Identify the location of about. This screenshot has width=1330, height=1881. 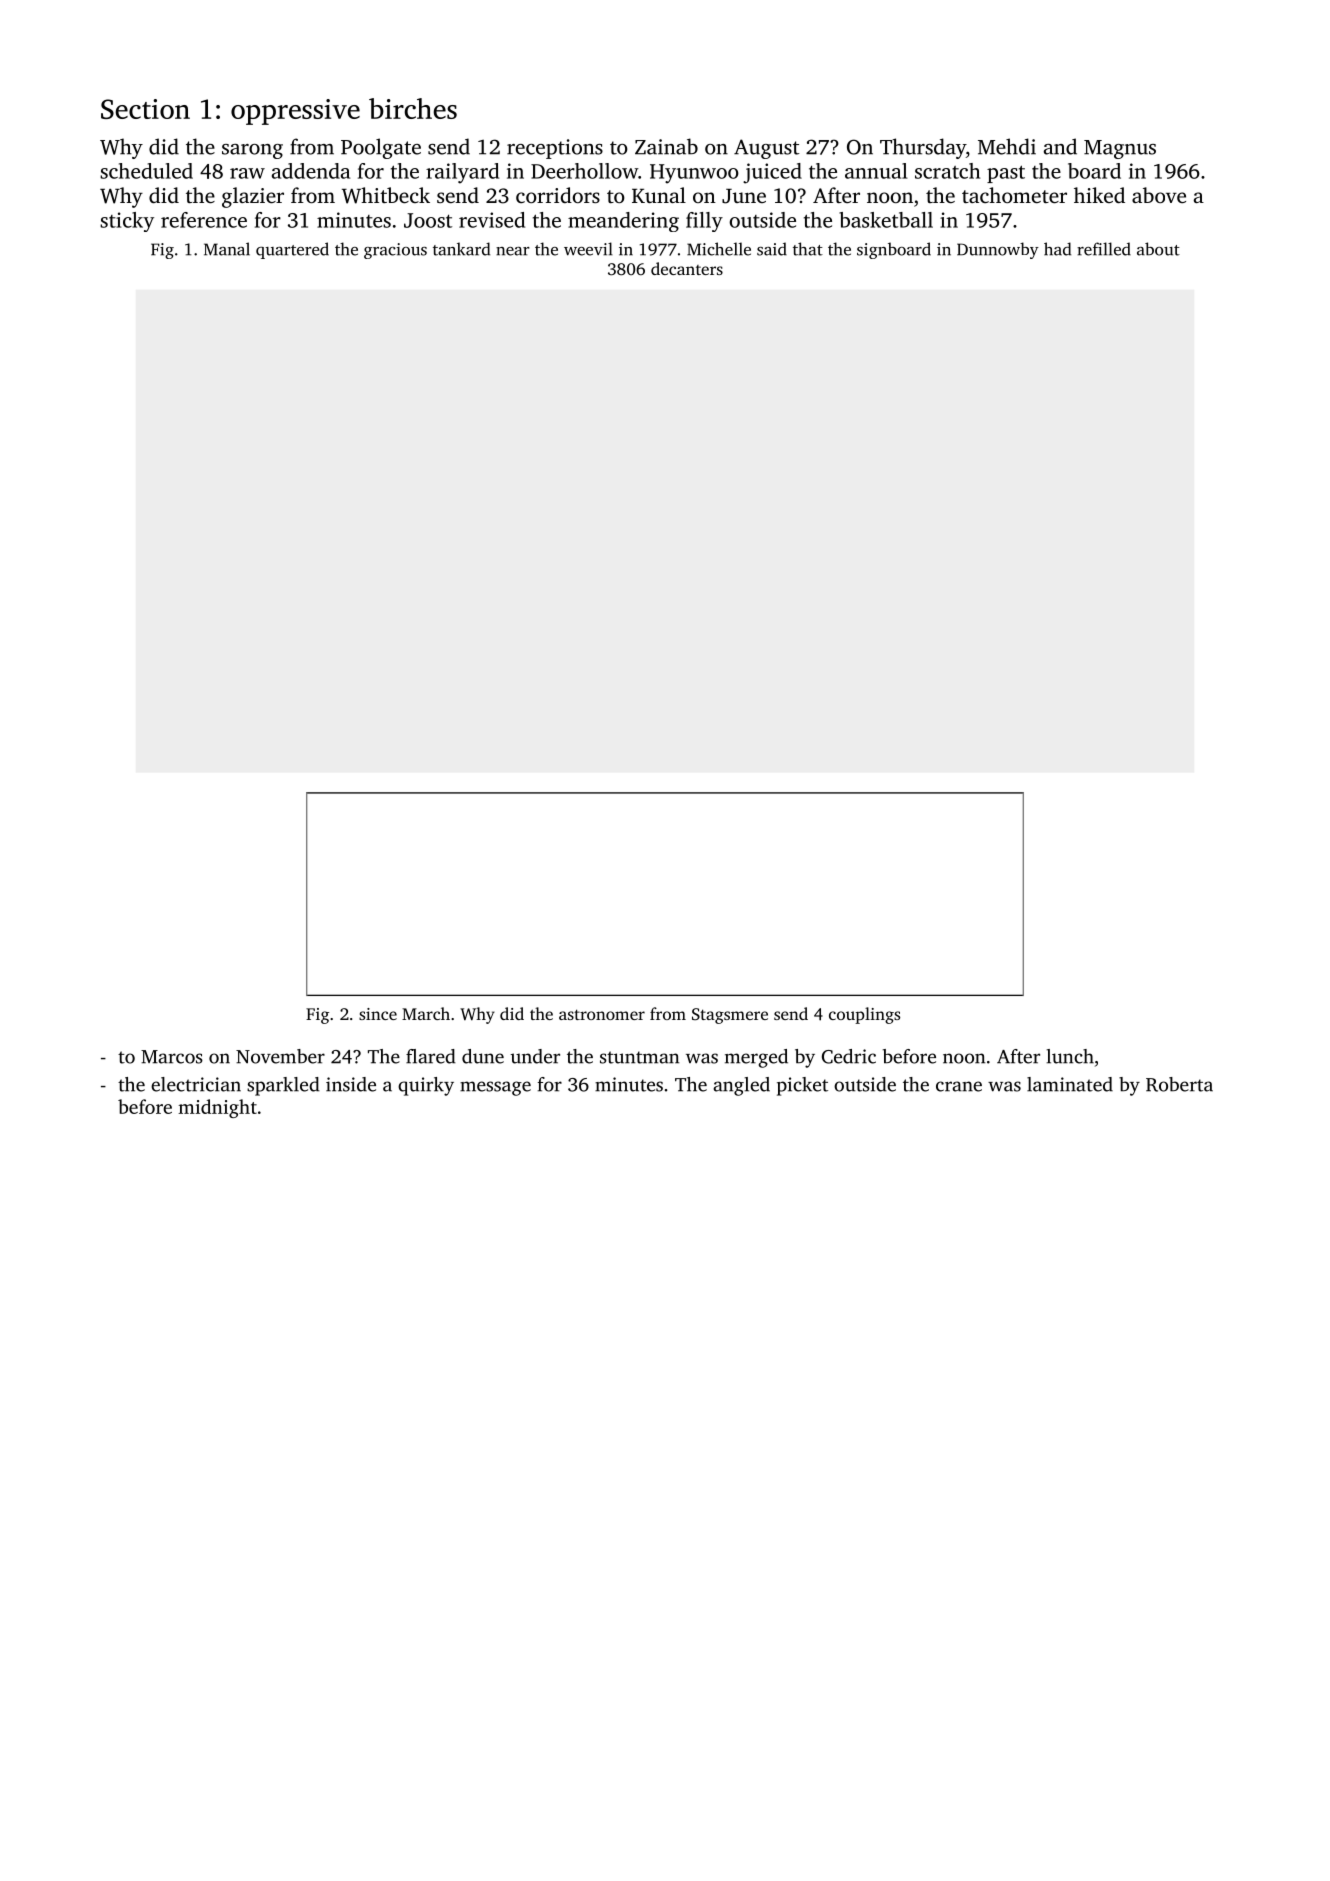
(1158, 249).
